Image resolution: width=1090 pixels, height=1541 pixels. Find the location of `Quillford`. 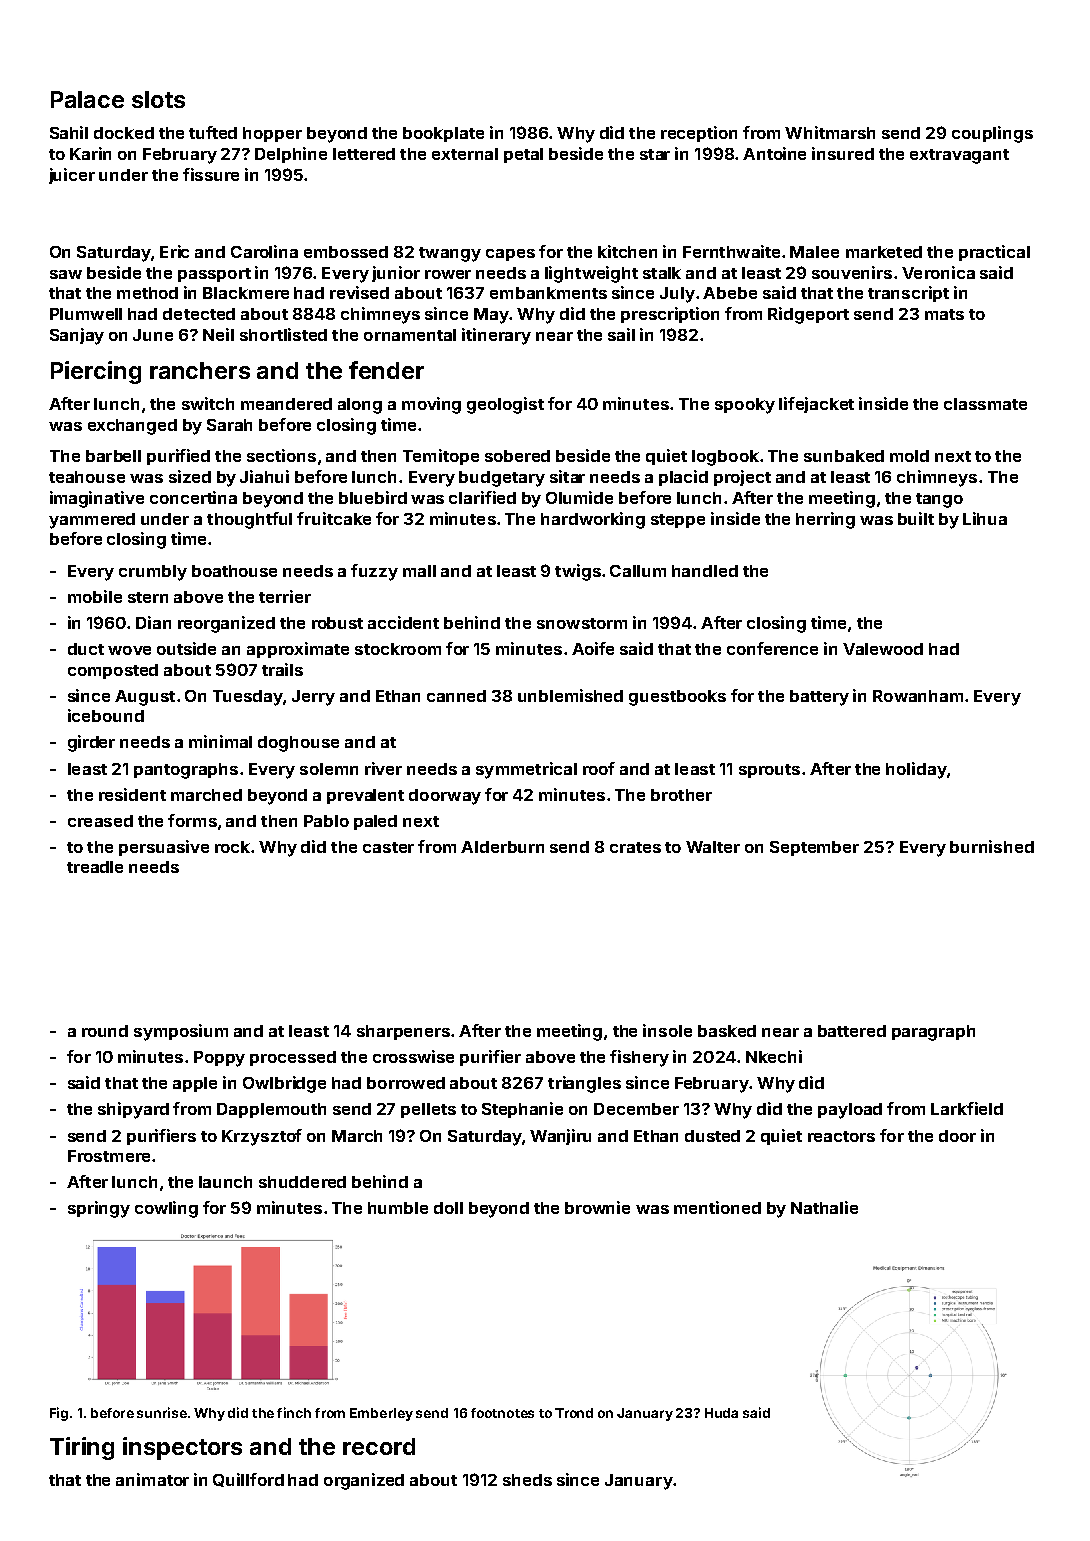

Quillford is located at coordinates (248, 1480).
